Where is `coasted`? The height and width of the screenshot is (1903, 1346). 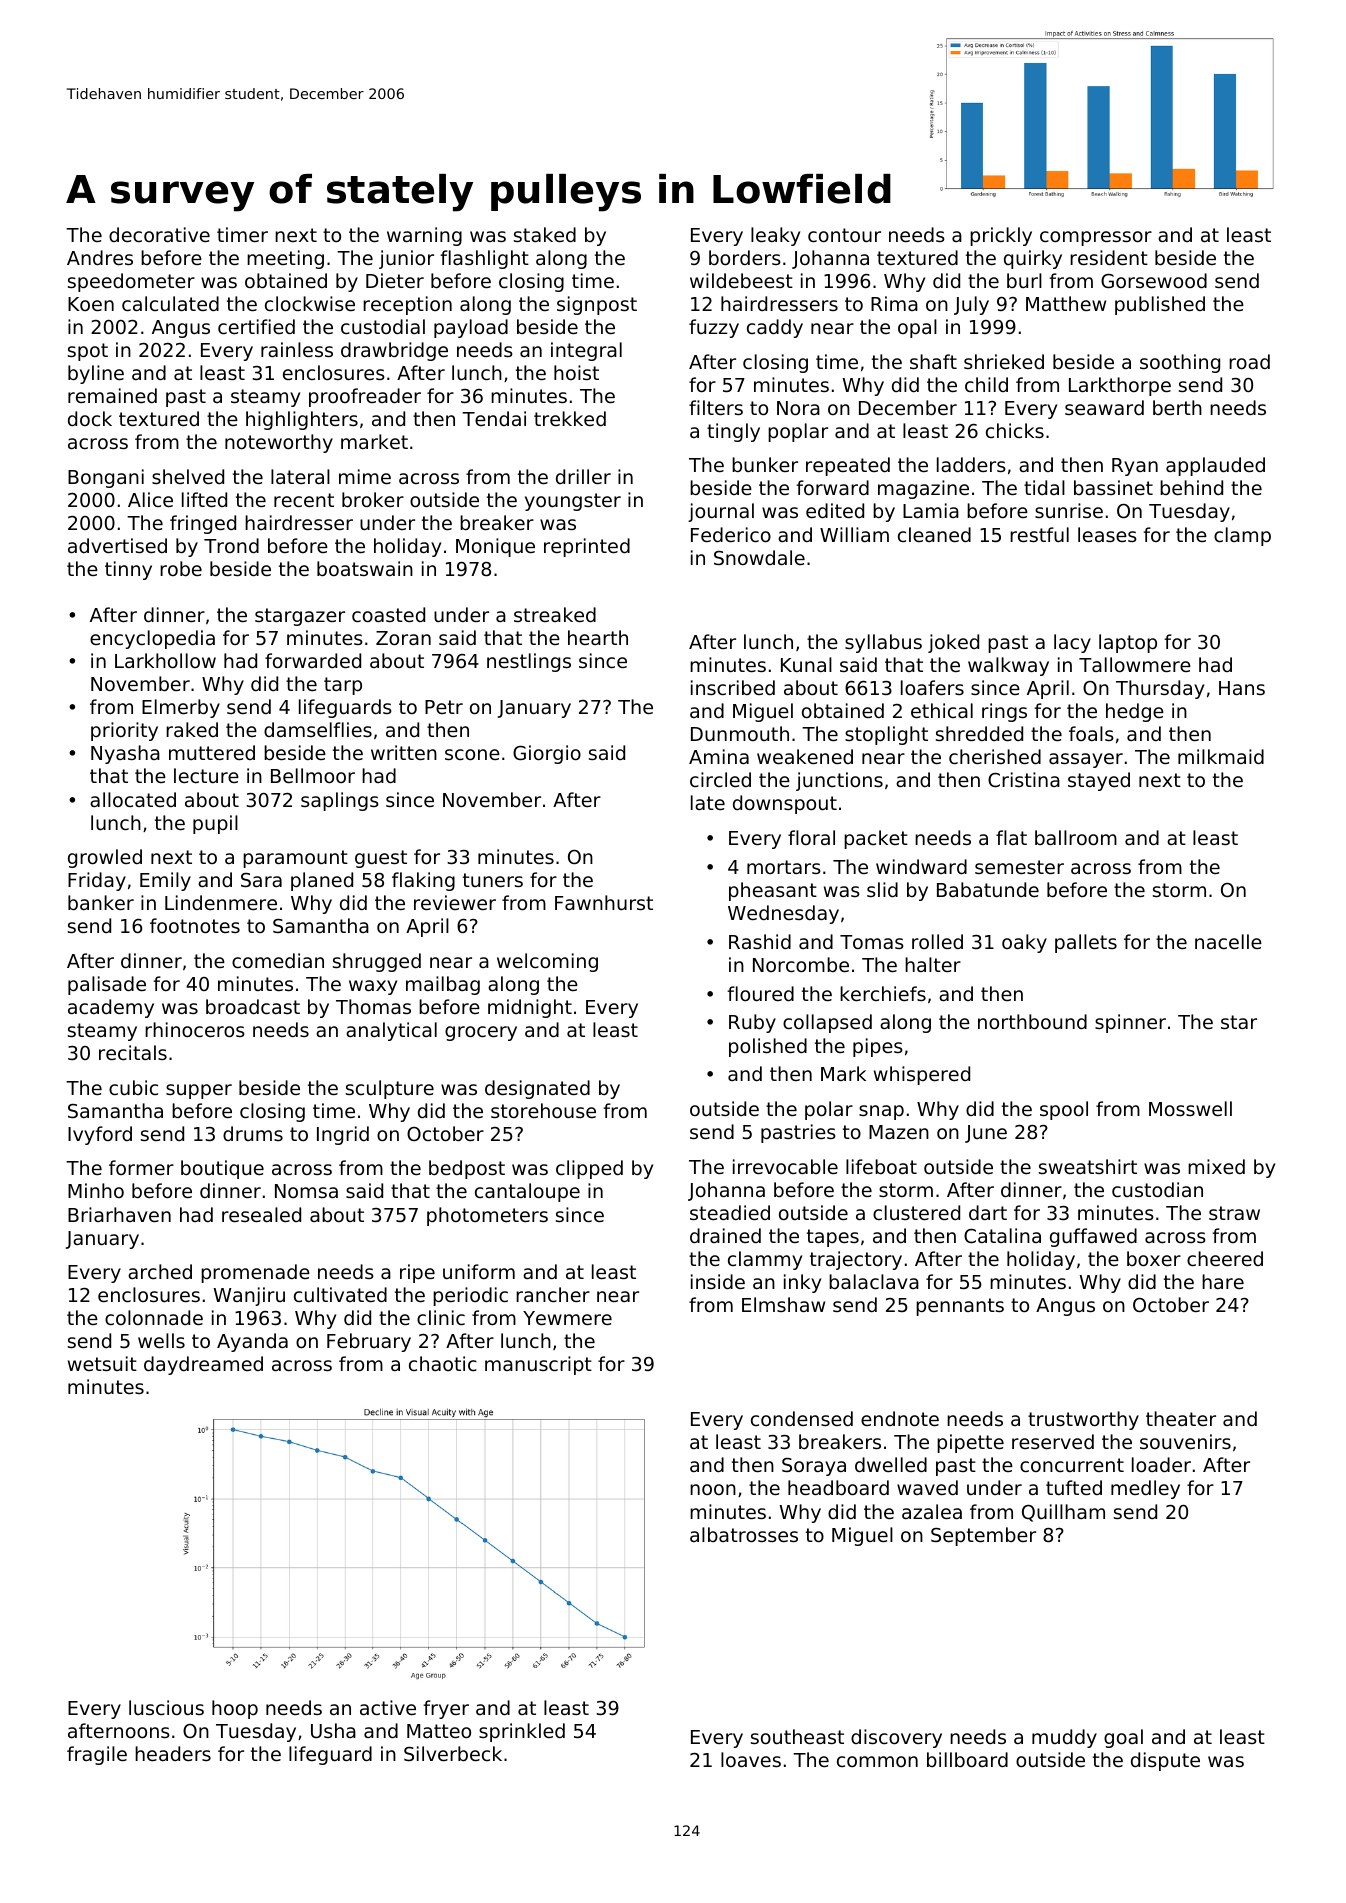 coasted is located at coordinates (388, 614).
